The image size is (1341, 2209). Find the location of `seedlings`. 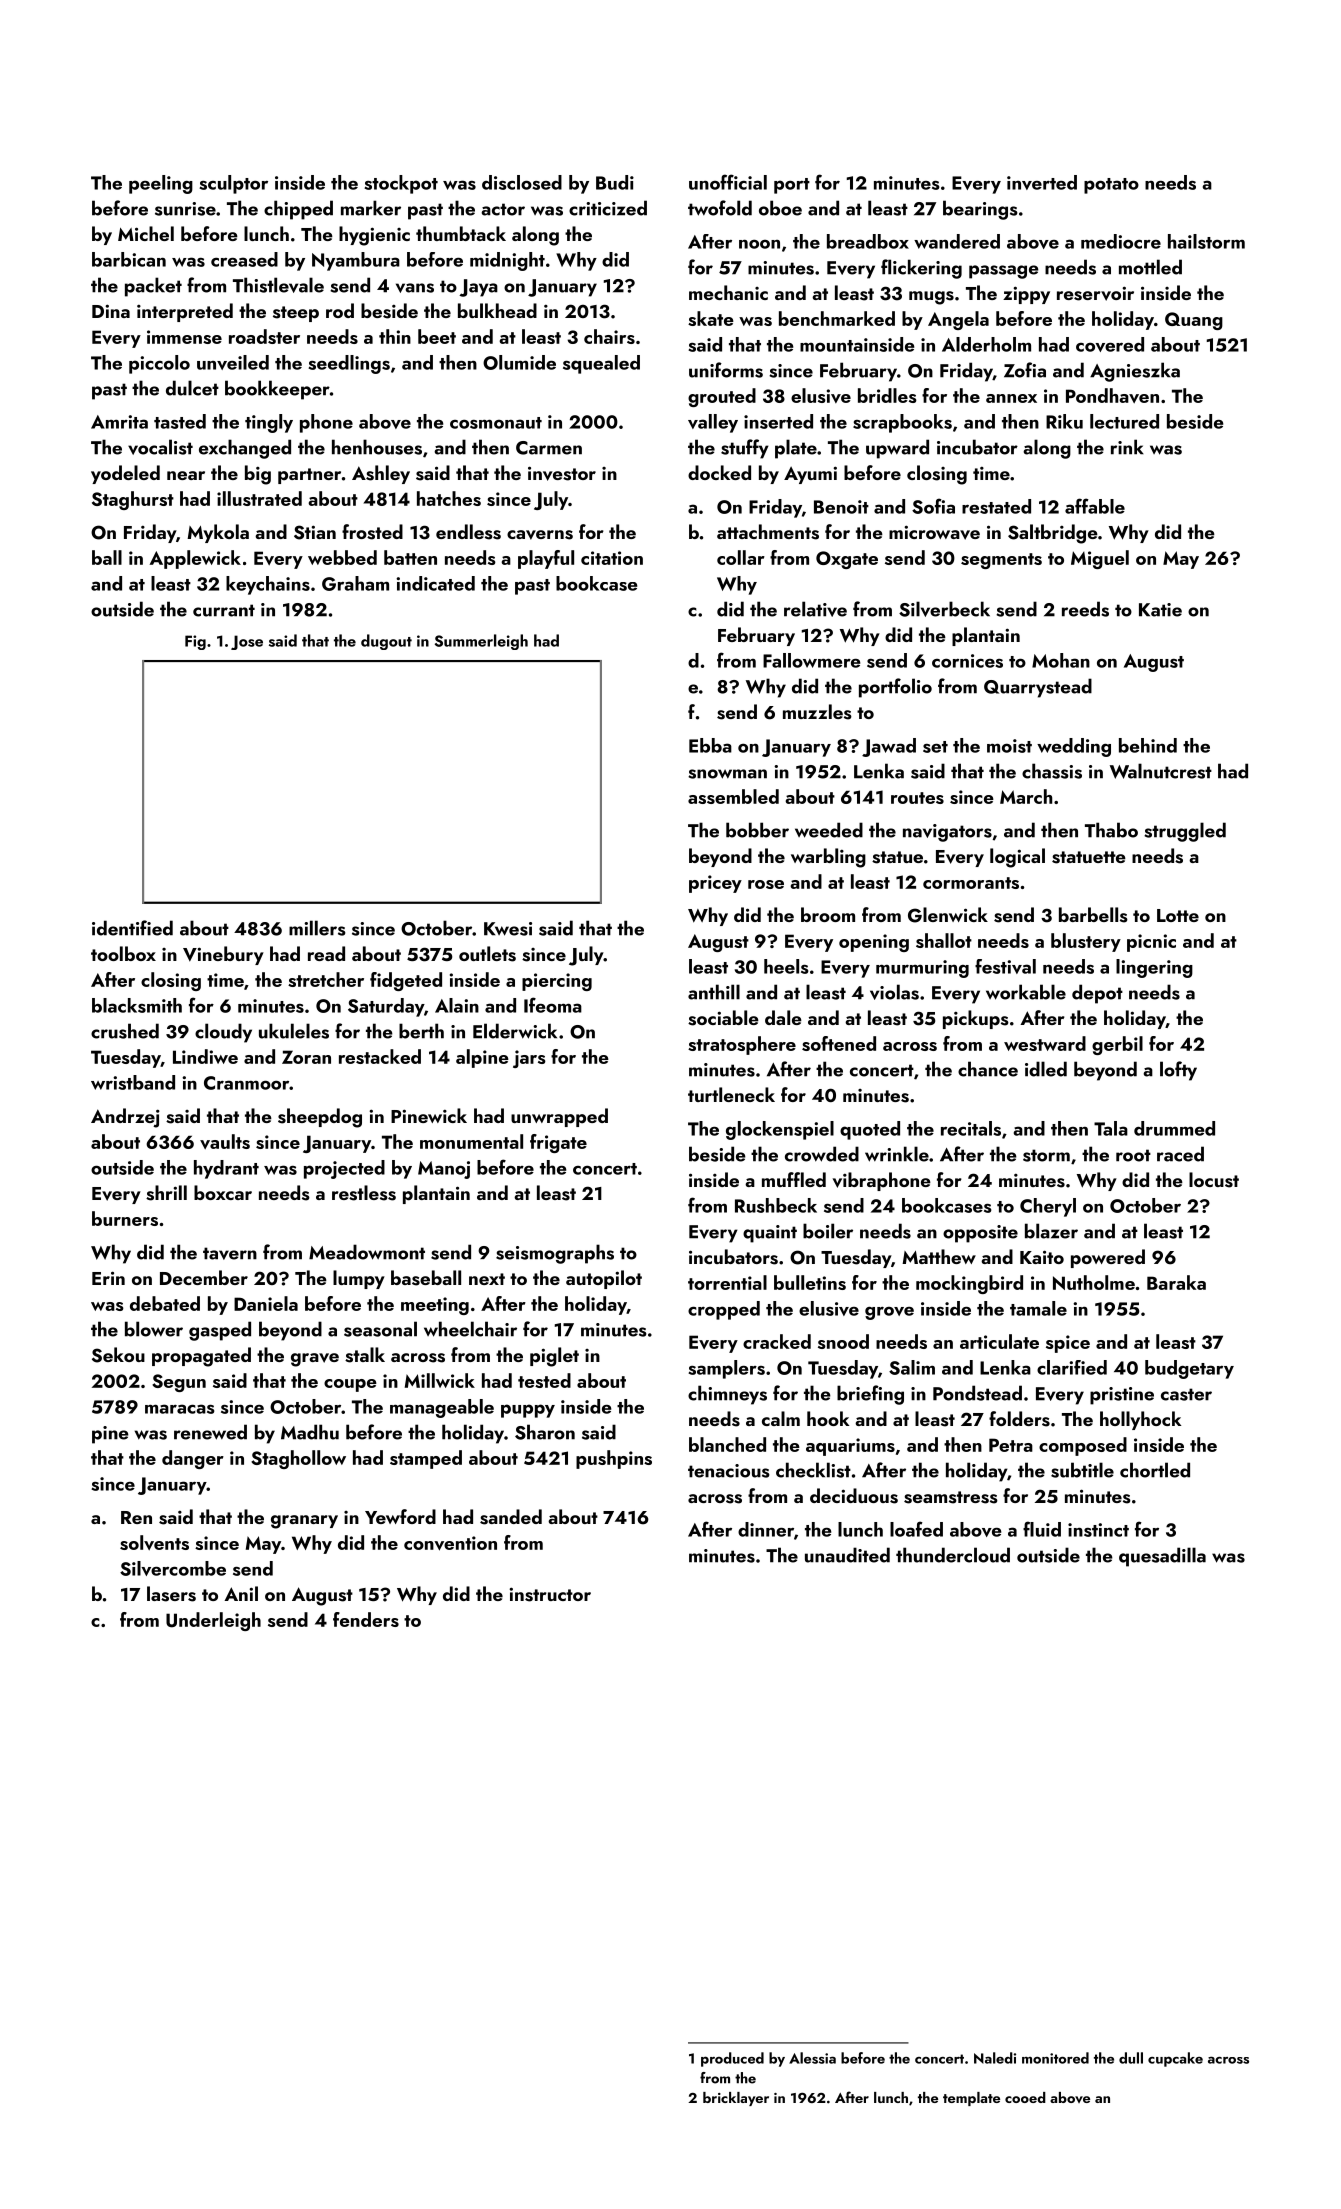

seedlings is located at coordinates (349, 364).
